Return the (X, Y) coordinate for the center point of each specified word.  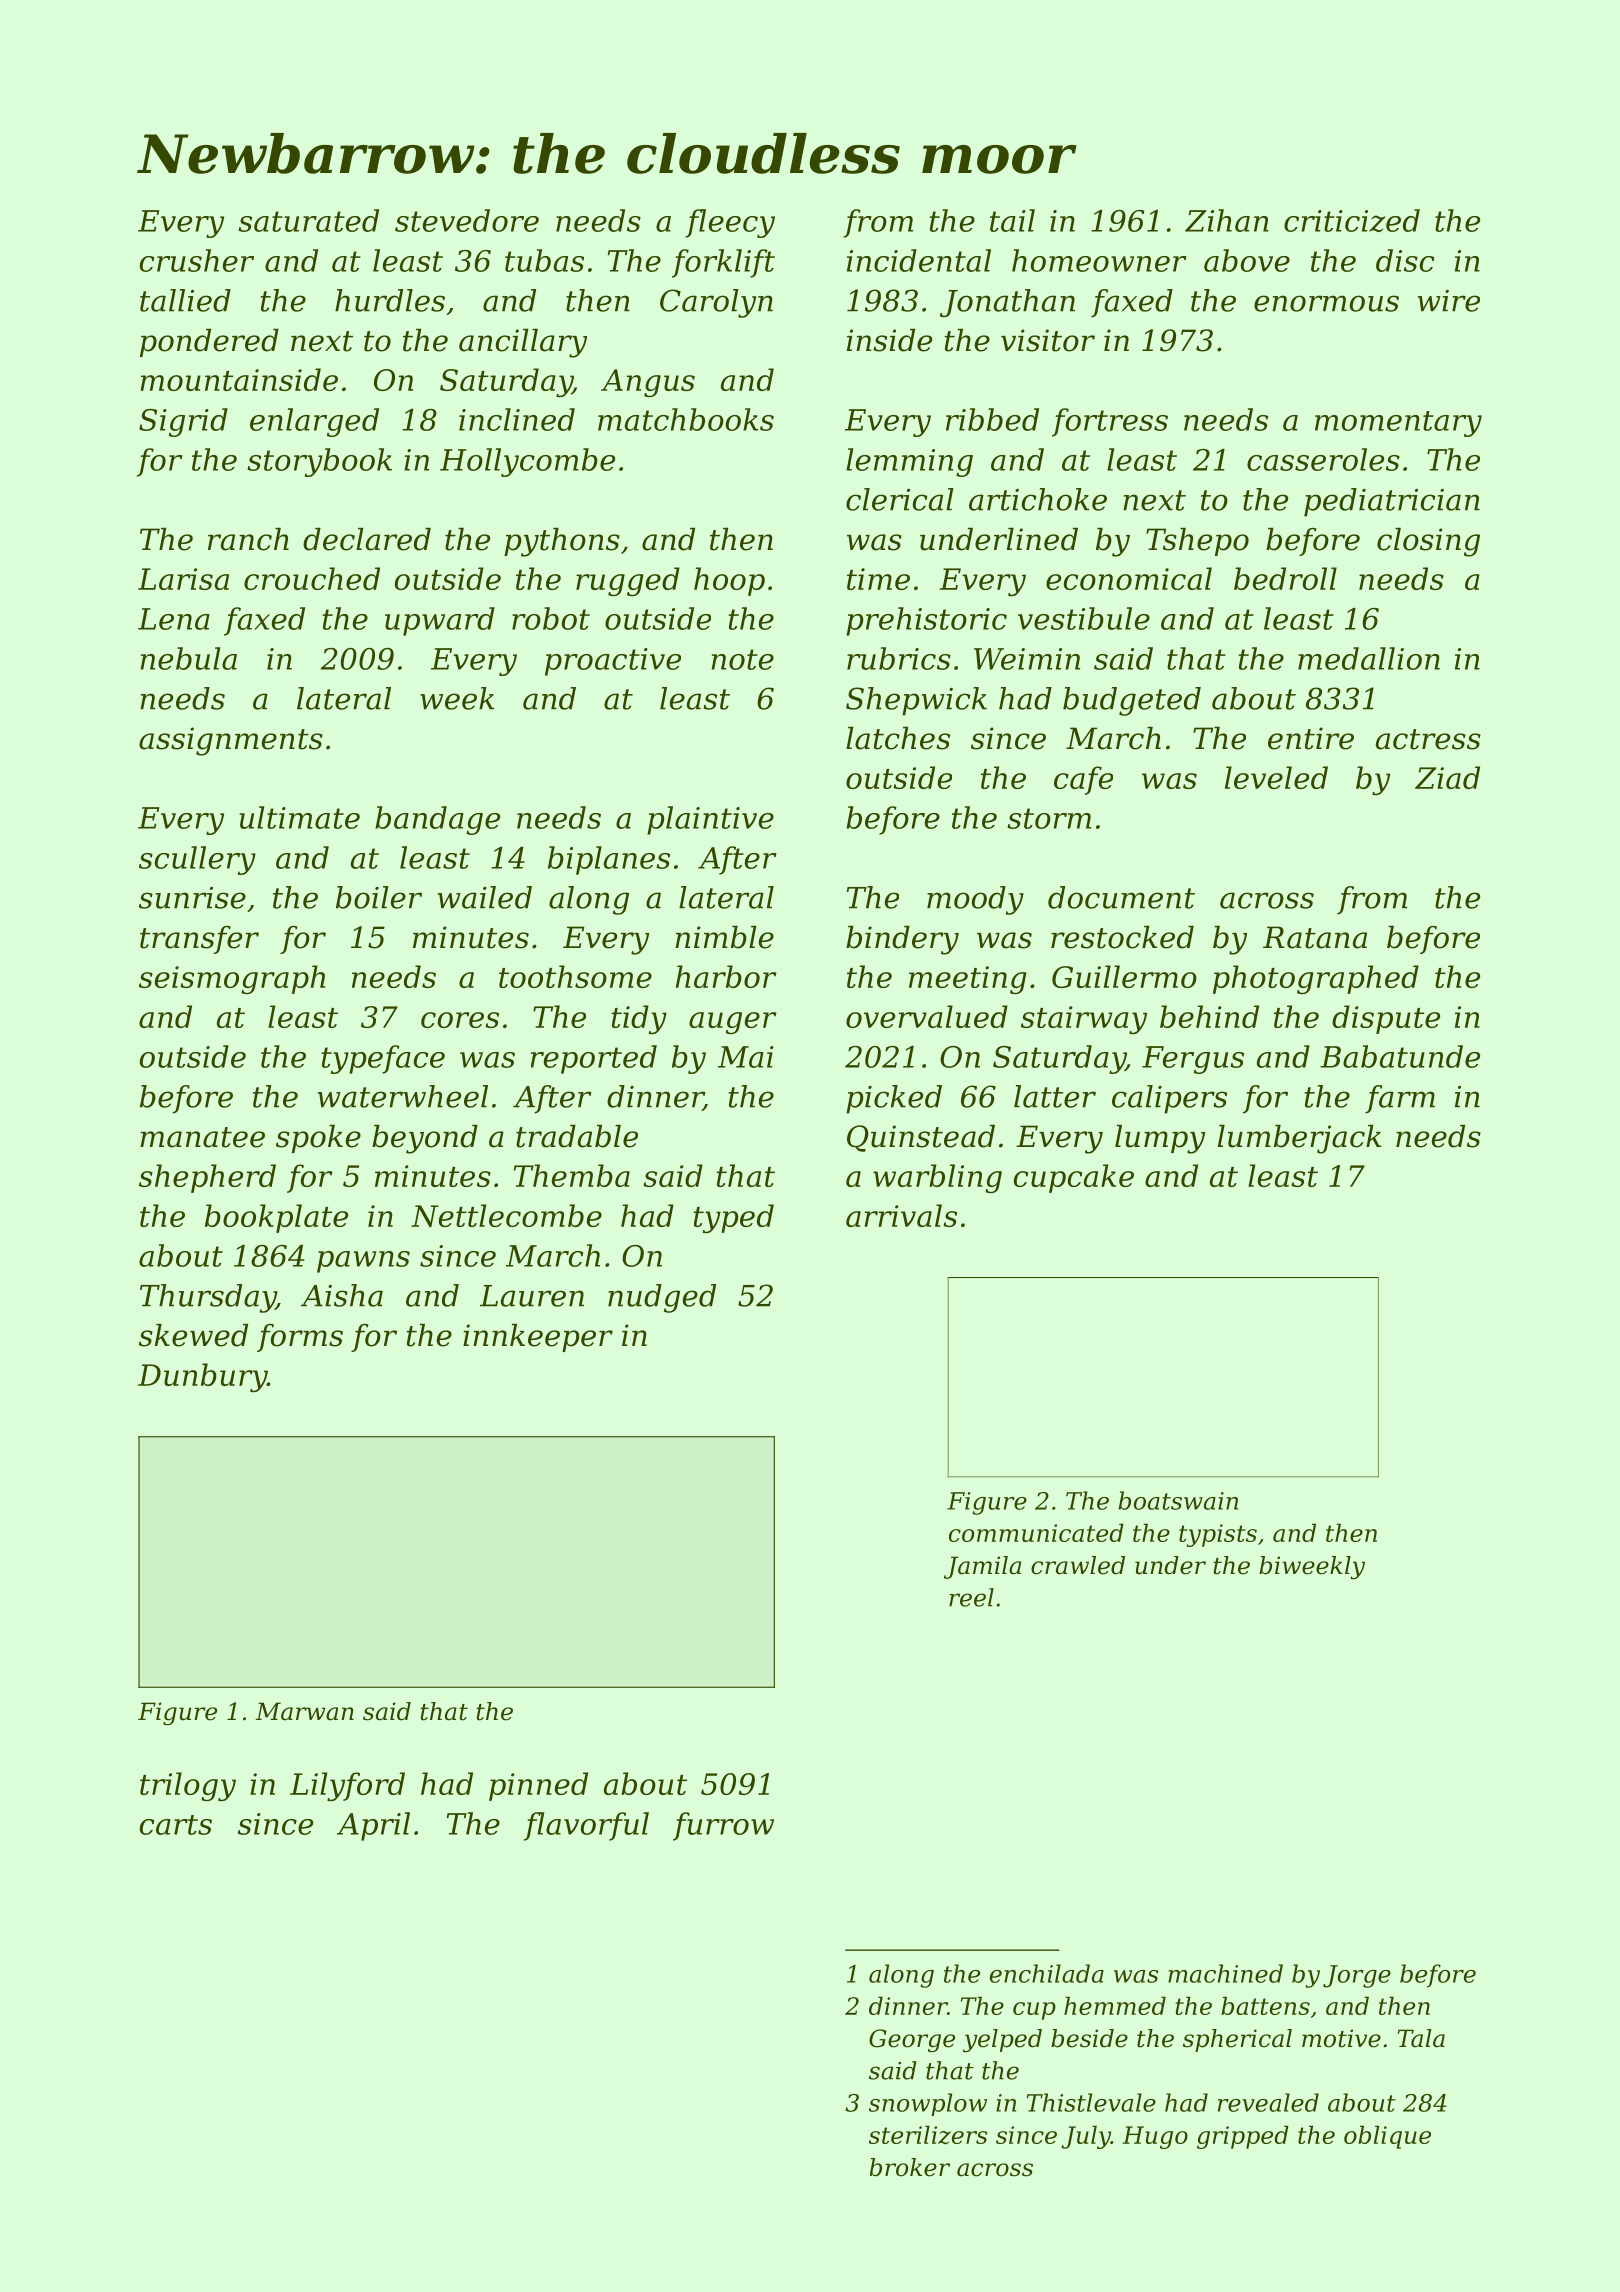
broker (910, 2167)
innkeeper (538, 1338)
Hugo (1155, 2137)
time (878, 579)
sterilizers (928, 2135)
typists (1218, 1535)
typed (733, 1218)
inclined (517, 419)
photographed (1316, 979)
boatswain (1178, 1500)
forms (300, 1338)
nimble (724, 937)
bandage (437, 820)
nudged (662, 1298)
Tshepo (1197, 542)
